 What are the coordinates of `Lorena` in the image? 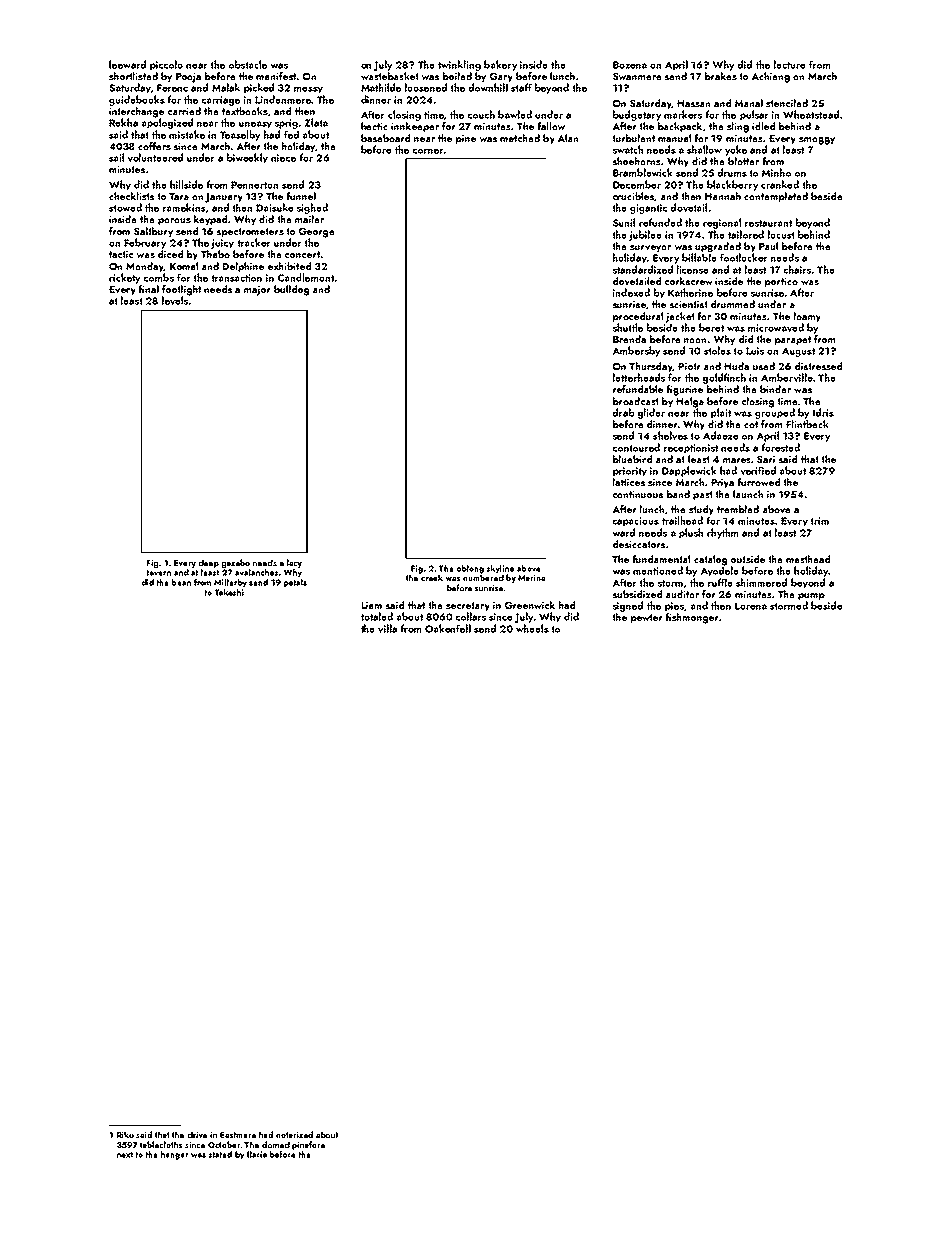 It's located at (751, 606).
